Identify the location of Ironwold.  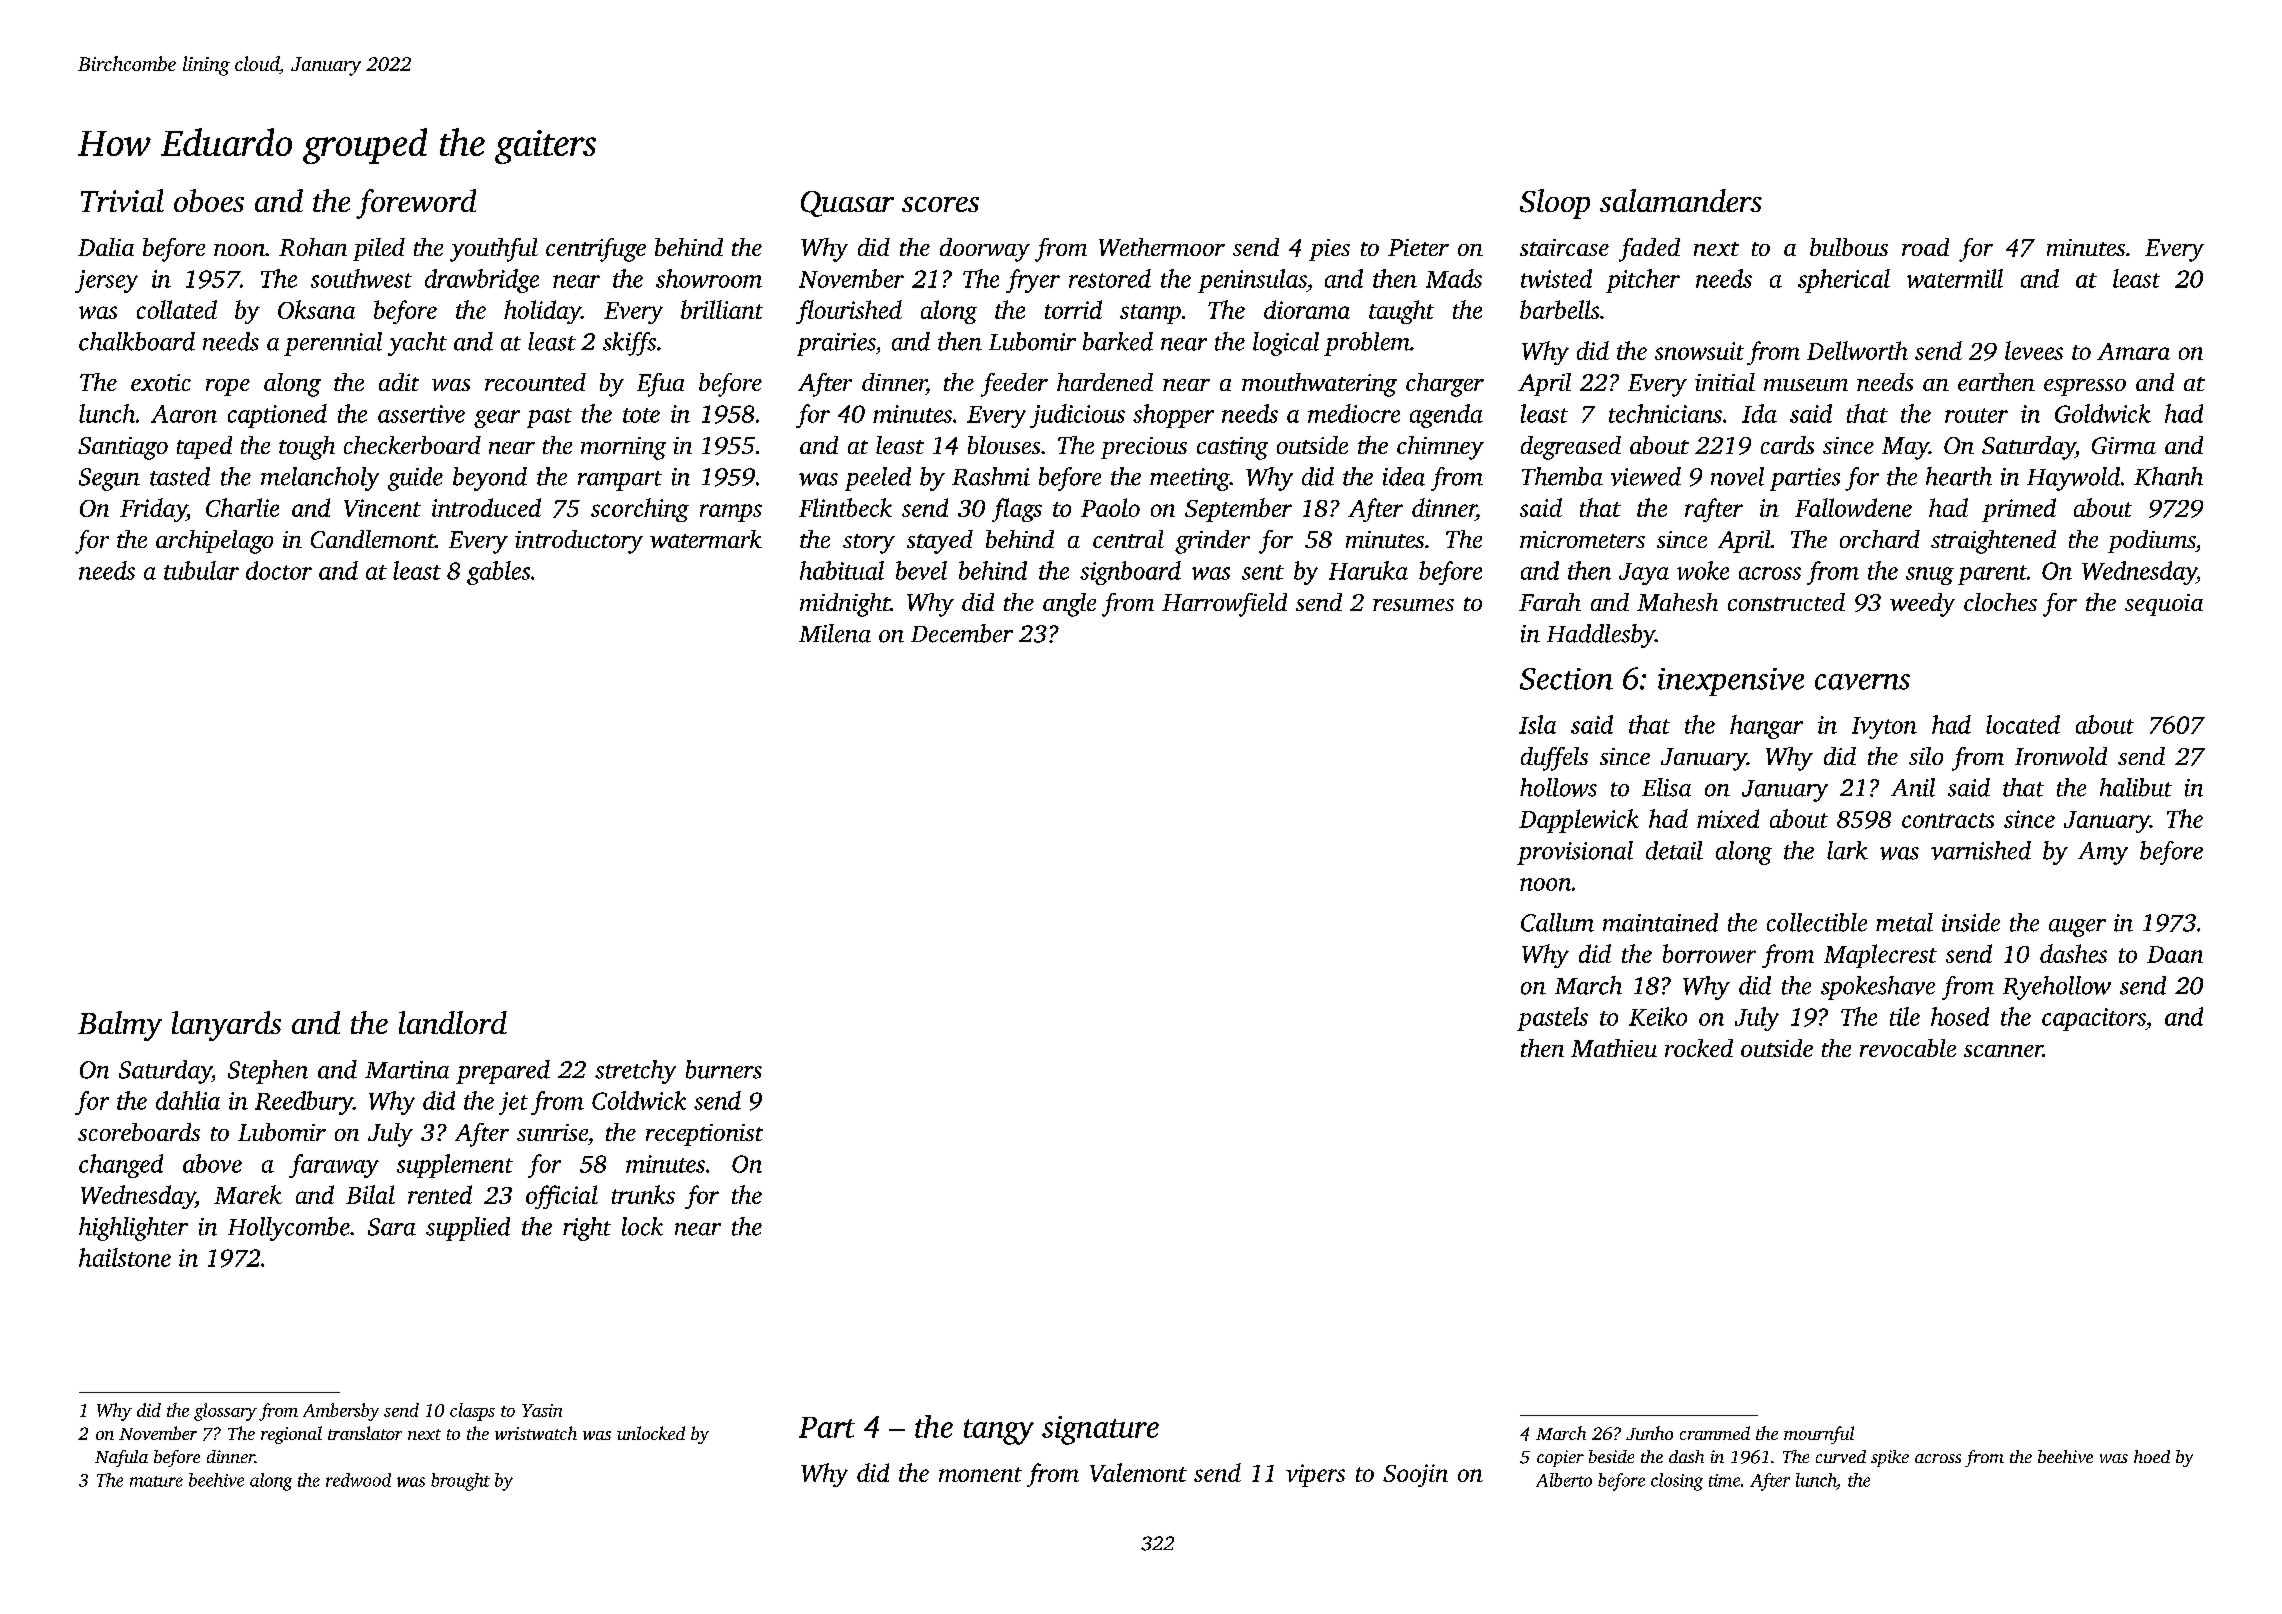
(2061, 756).
